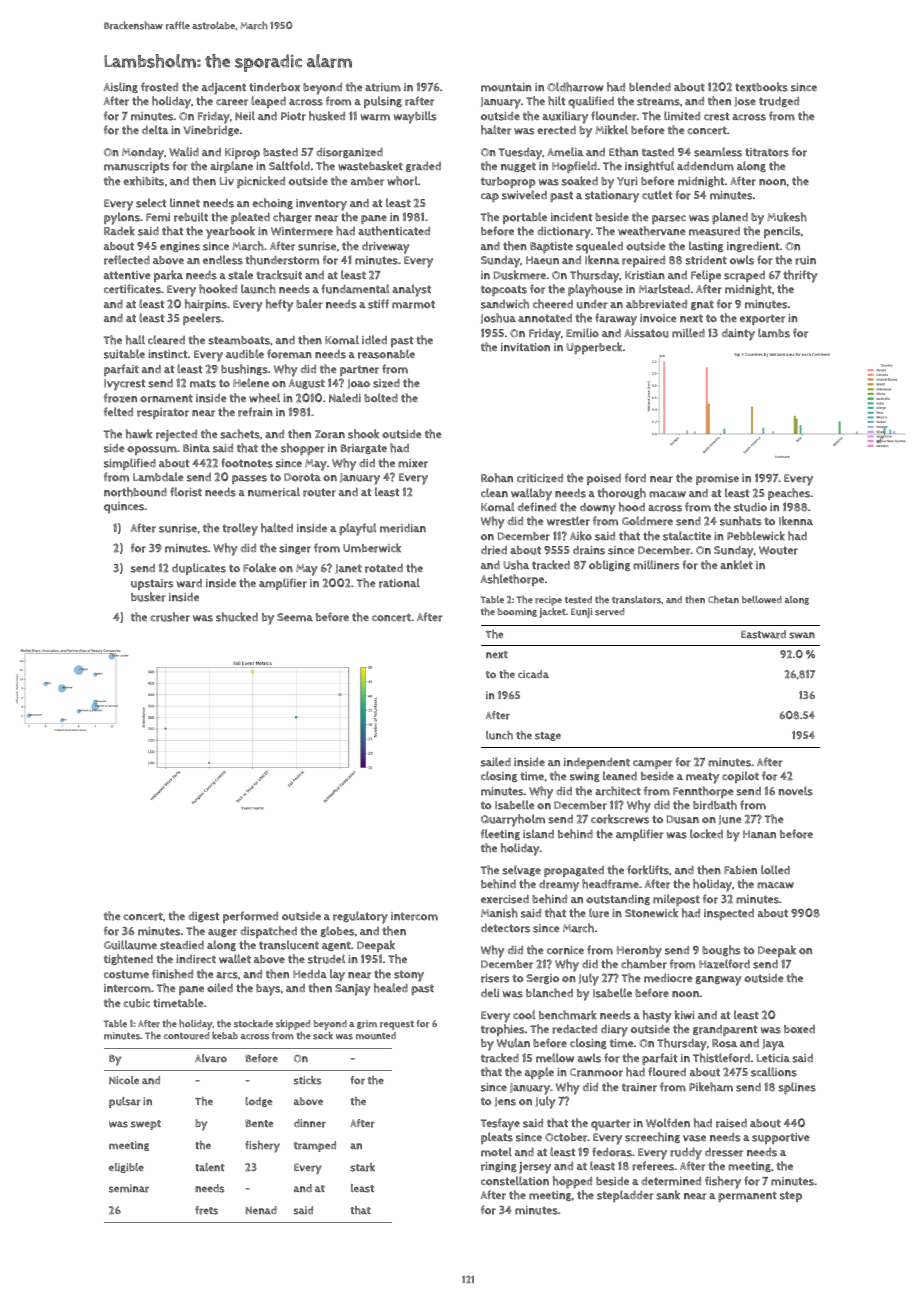 The height and width of the screenshot is (1308, 924). I want to click on mountain, so click(506, 87).
